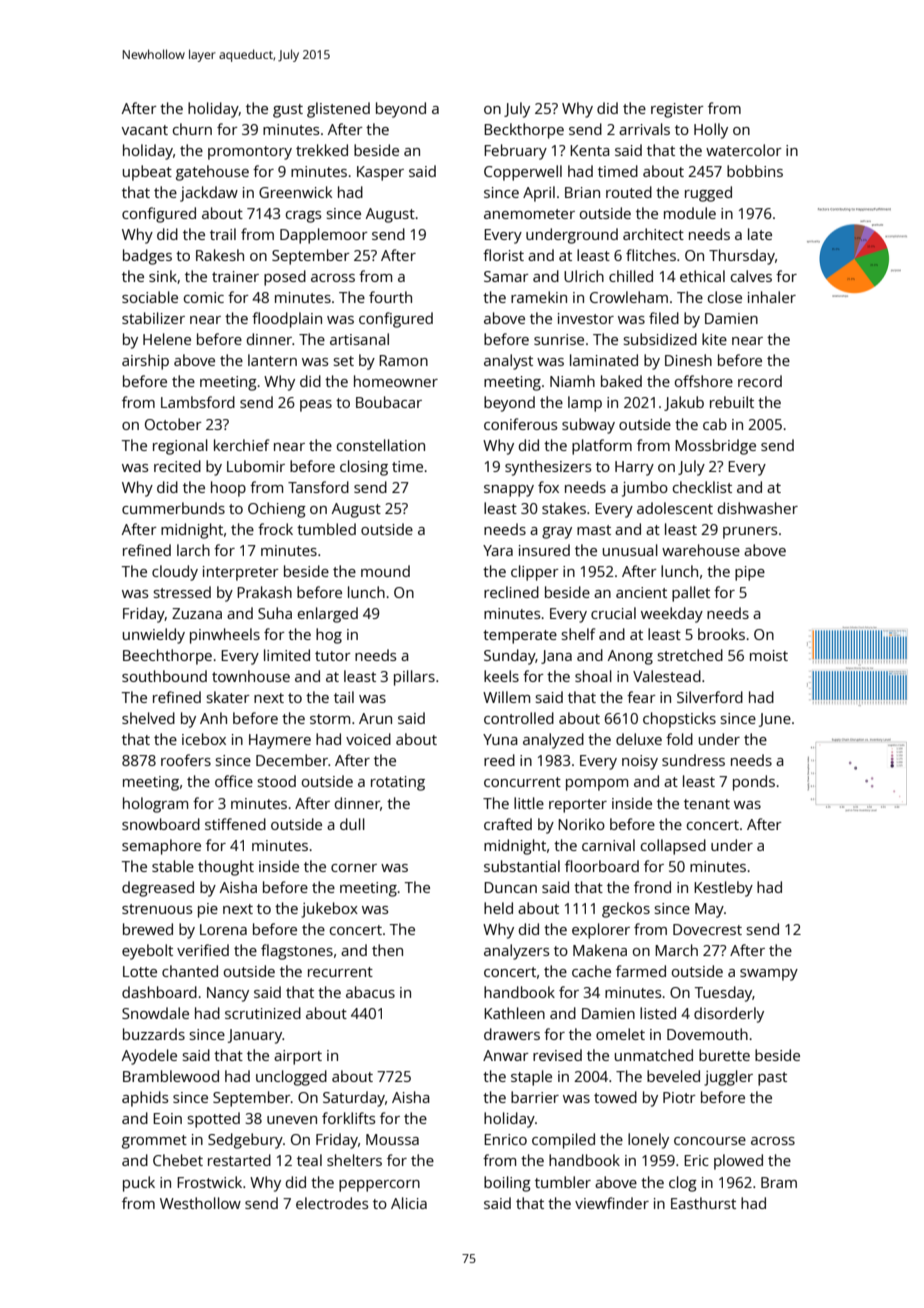  I want to click on posed, so click(285, 278).
